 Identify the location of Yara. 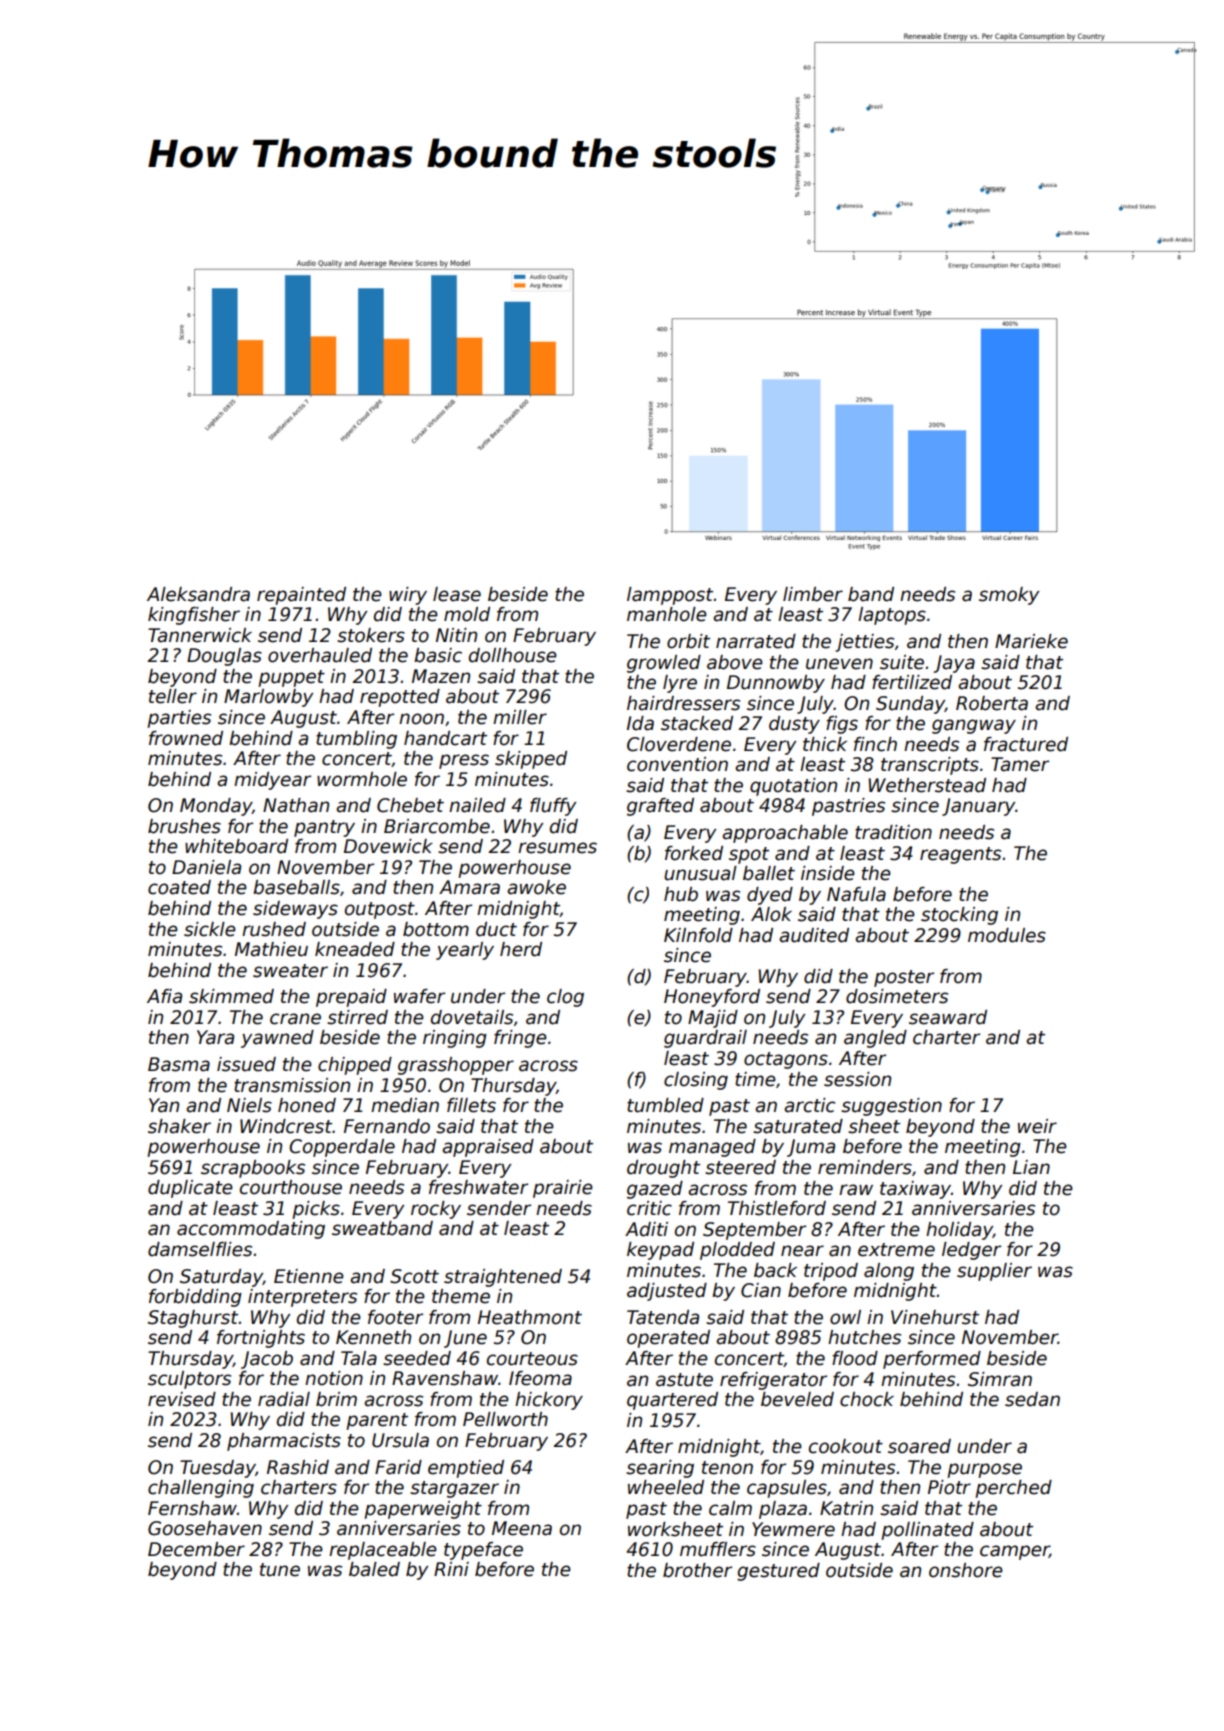
(215, 1037).
